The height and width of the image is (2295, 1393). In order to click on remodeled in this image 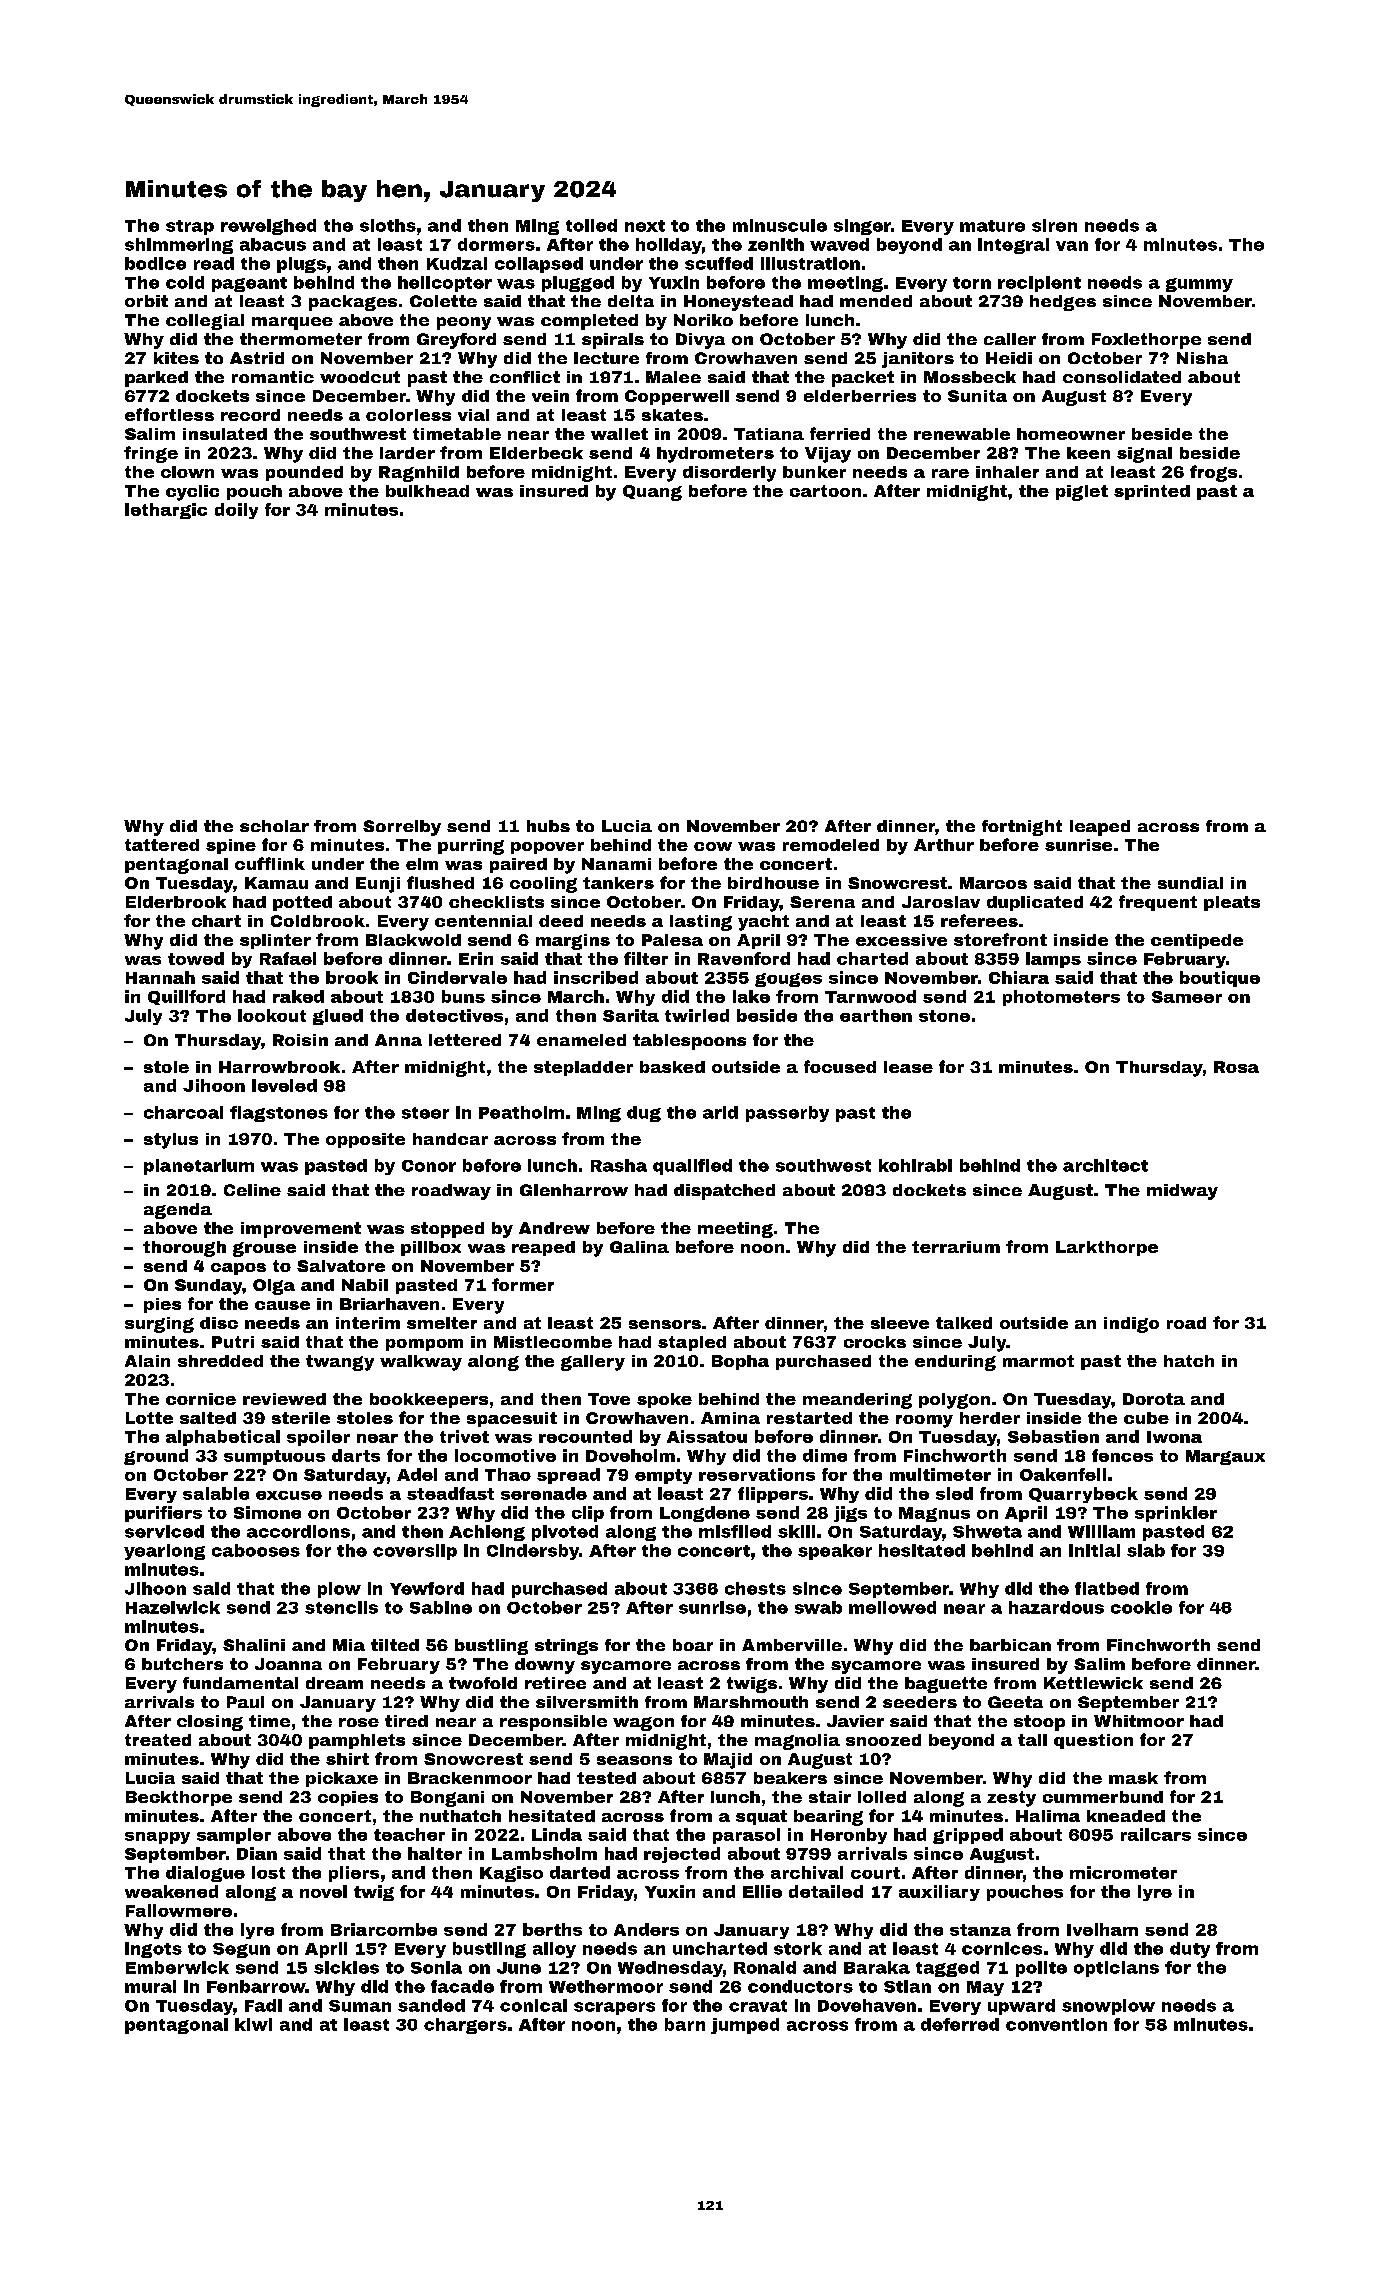, I will do `click(831, 845)`.
